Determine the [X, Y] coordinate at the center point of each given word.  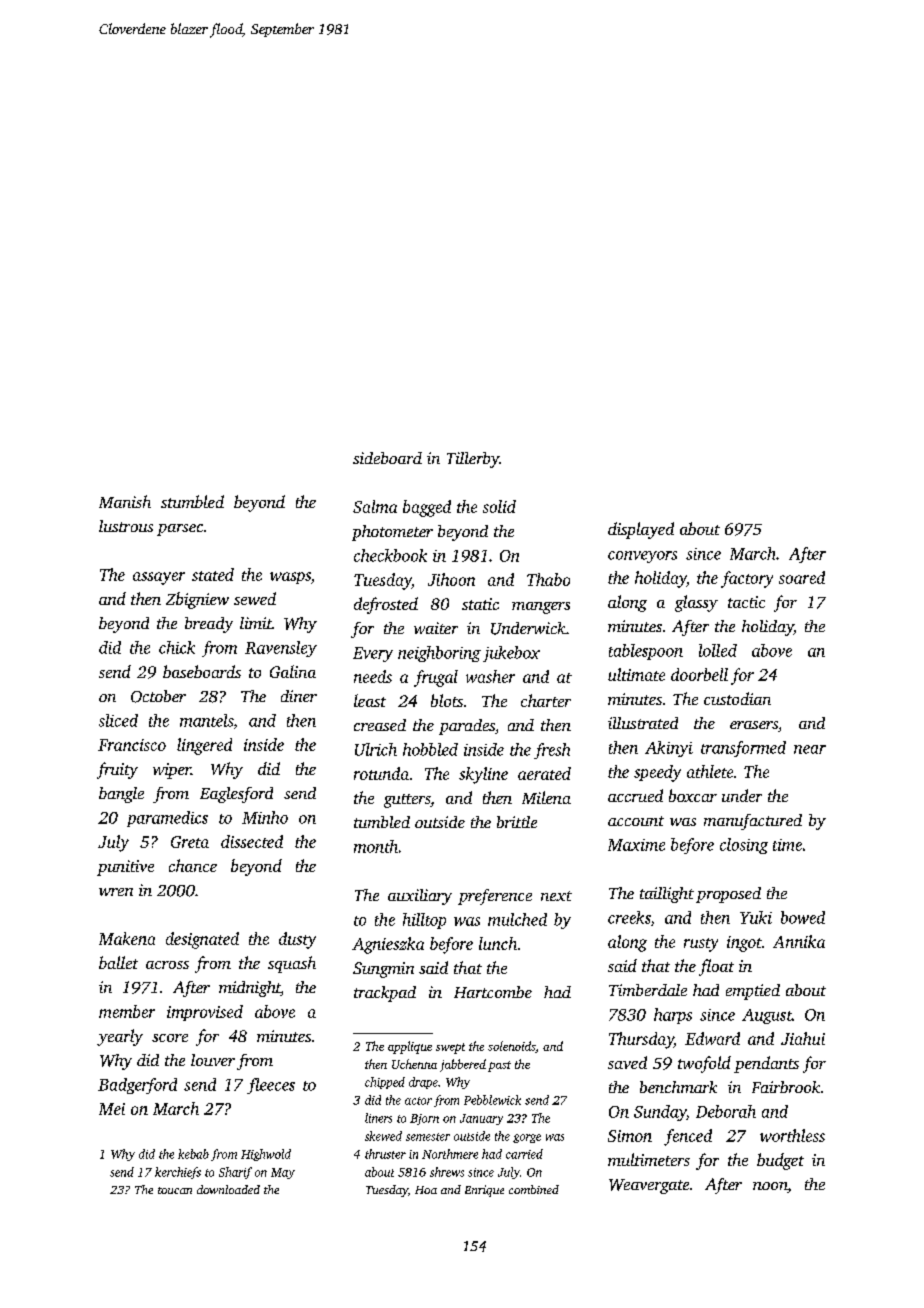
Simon [630, 1136]
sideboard [387, 458]
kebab [193, 1154]
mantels [206, 720]
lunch [498, 943]
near [810, 749]
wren [116, 892]
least [370, 700]
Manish [125, 501]
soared [802, 577]
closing [744, 846]
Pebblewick [492, 1100]
